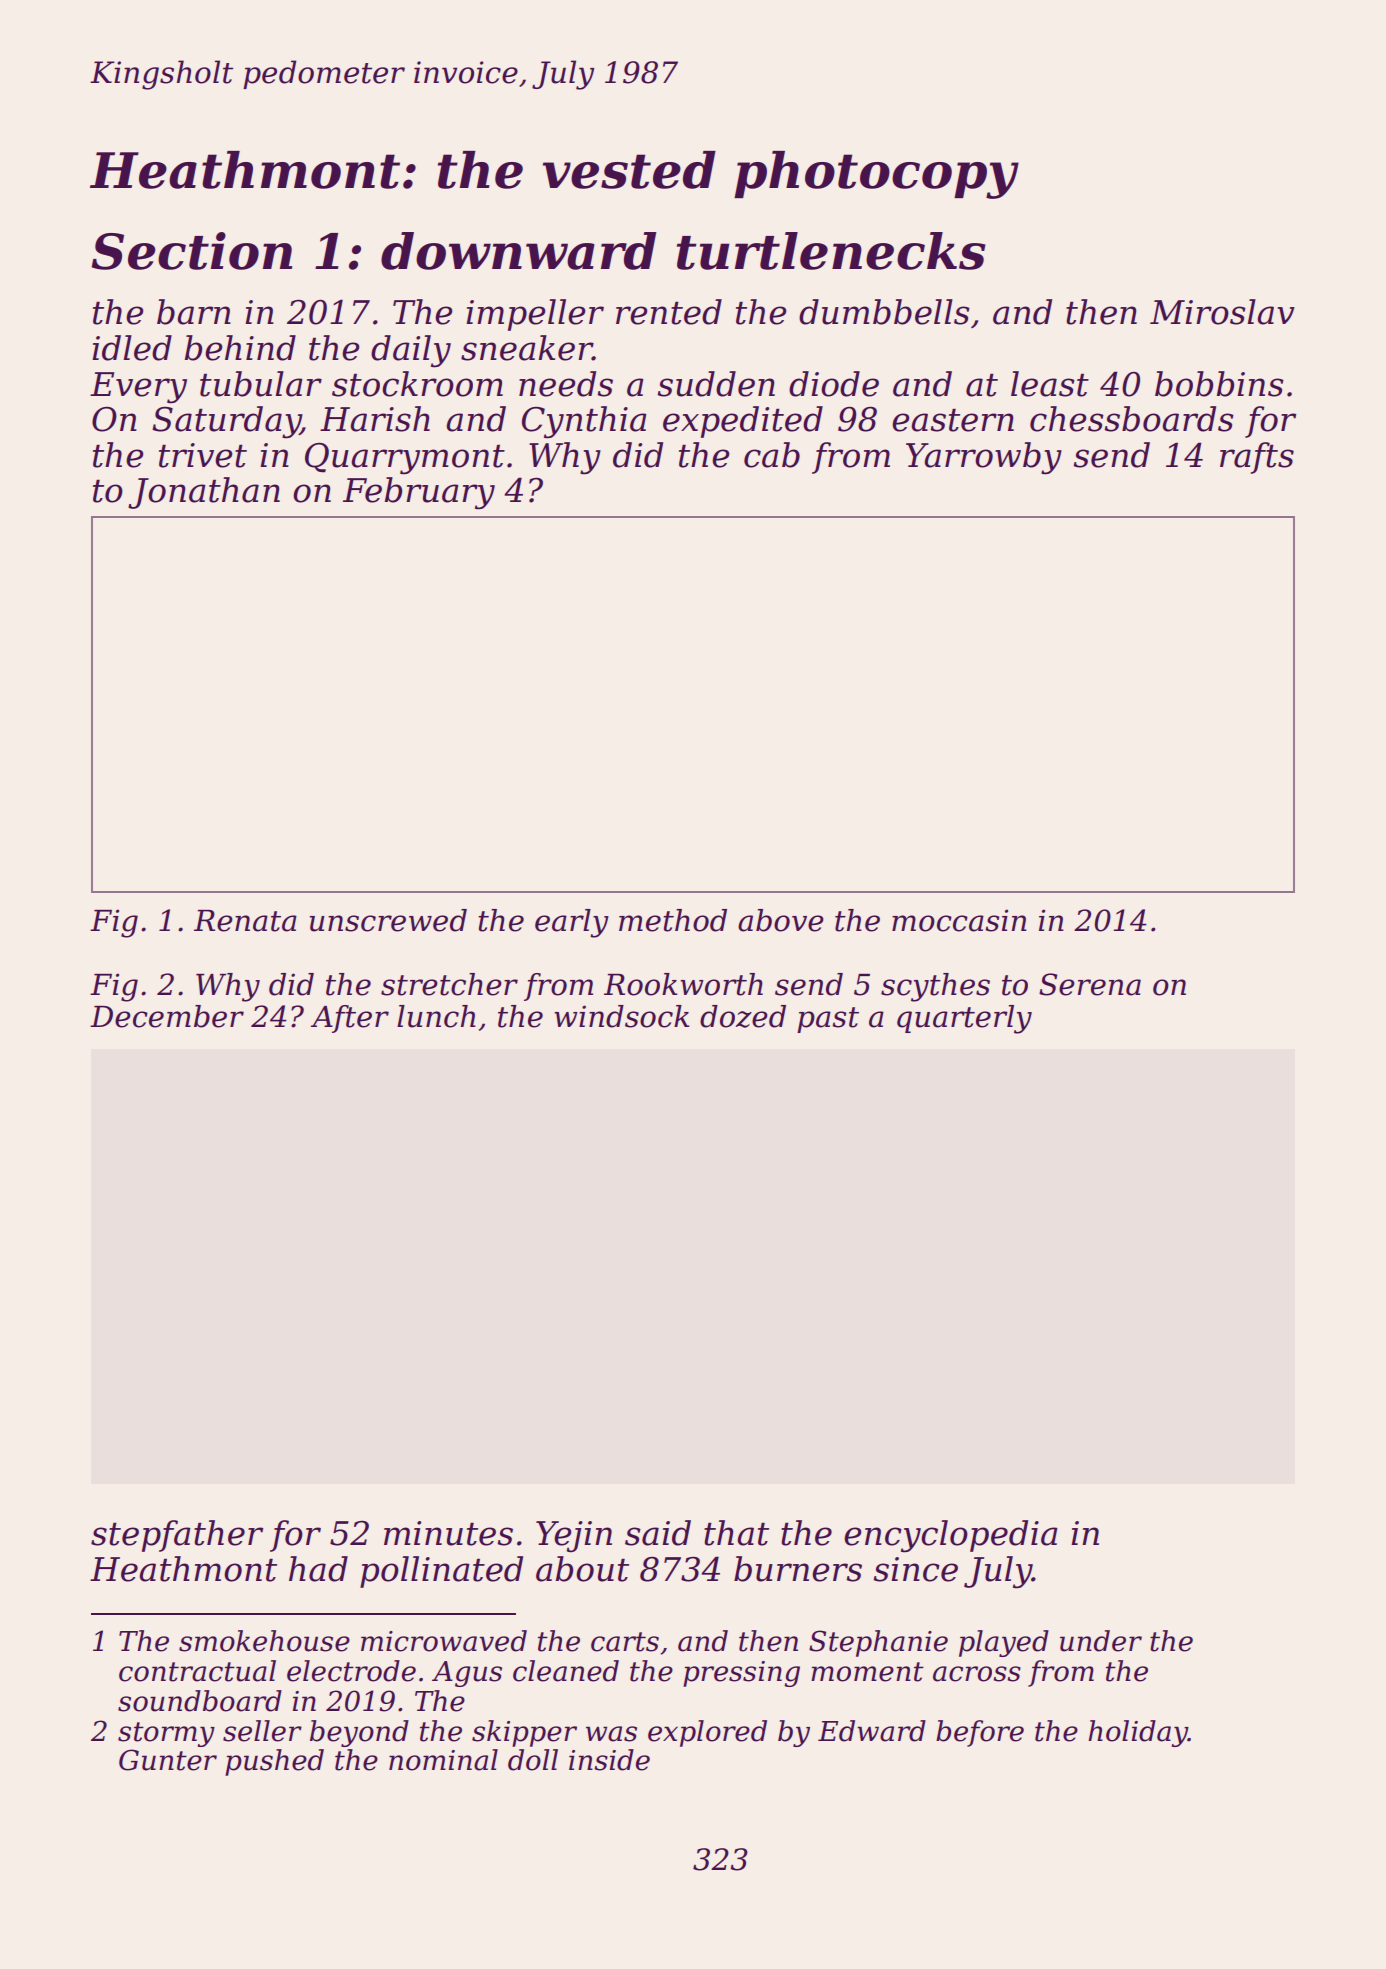 This page has height=1969, width=1386. What do you see at coordinates (204, 493) in the page?
I see `Jonathan` at bounding box center [204, 493].
